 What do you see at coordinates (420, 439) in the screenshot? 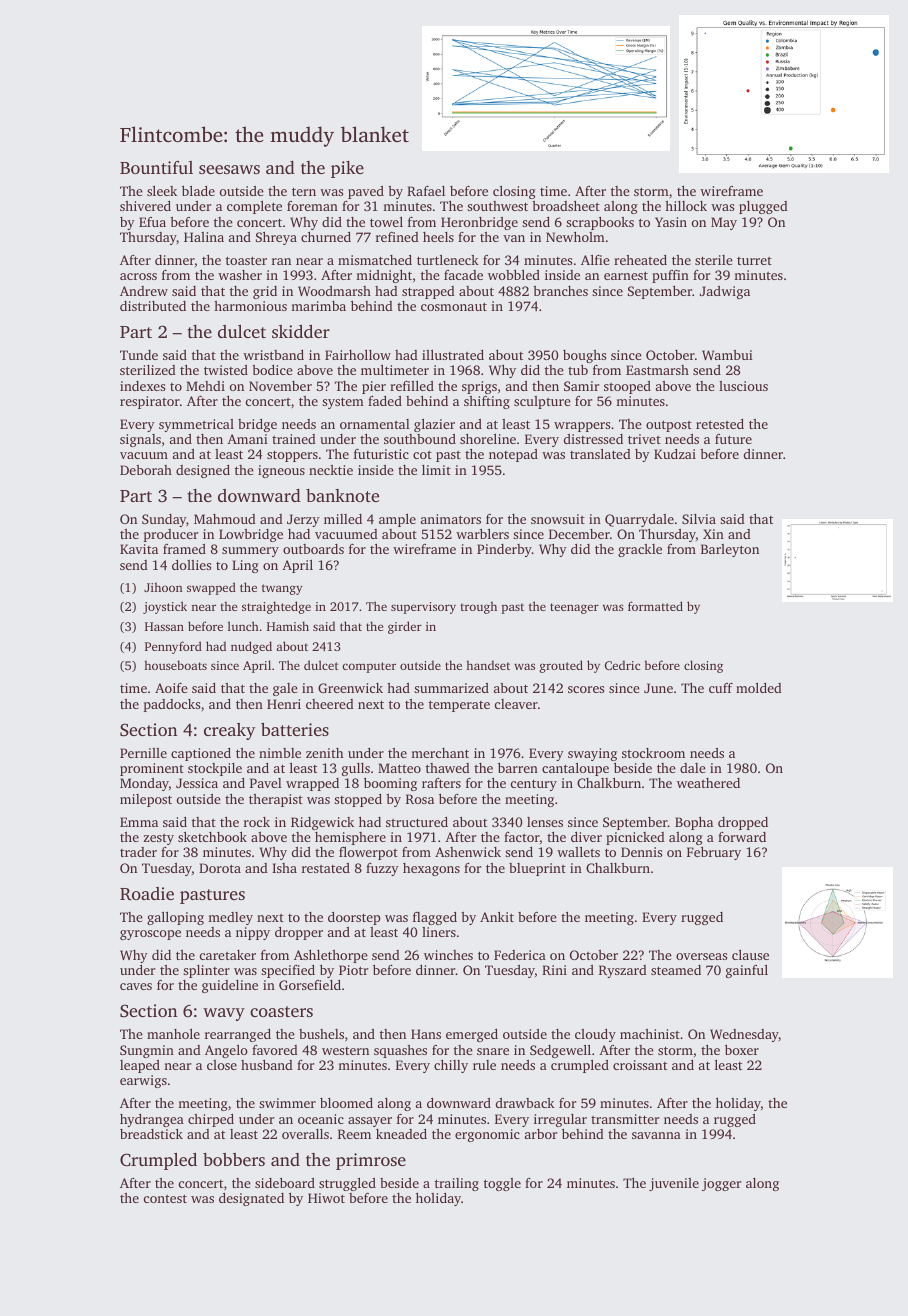
I see `southbound` at bounding box center [420, 439].
